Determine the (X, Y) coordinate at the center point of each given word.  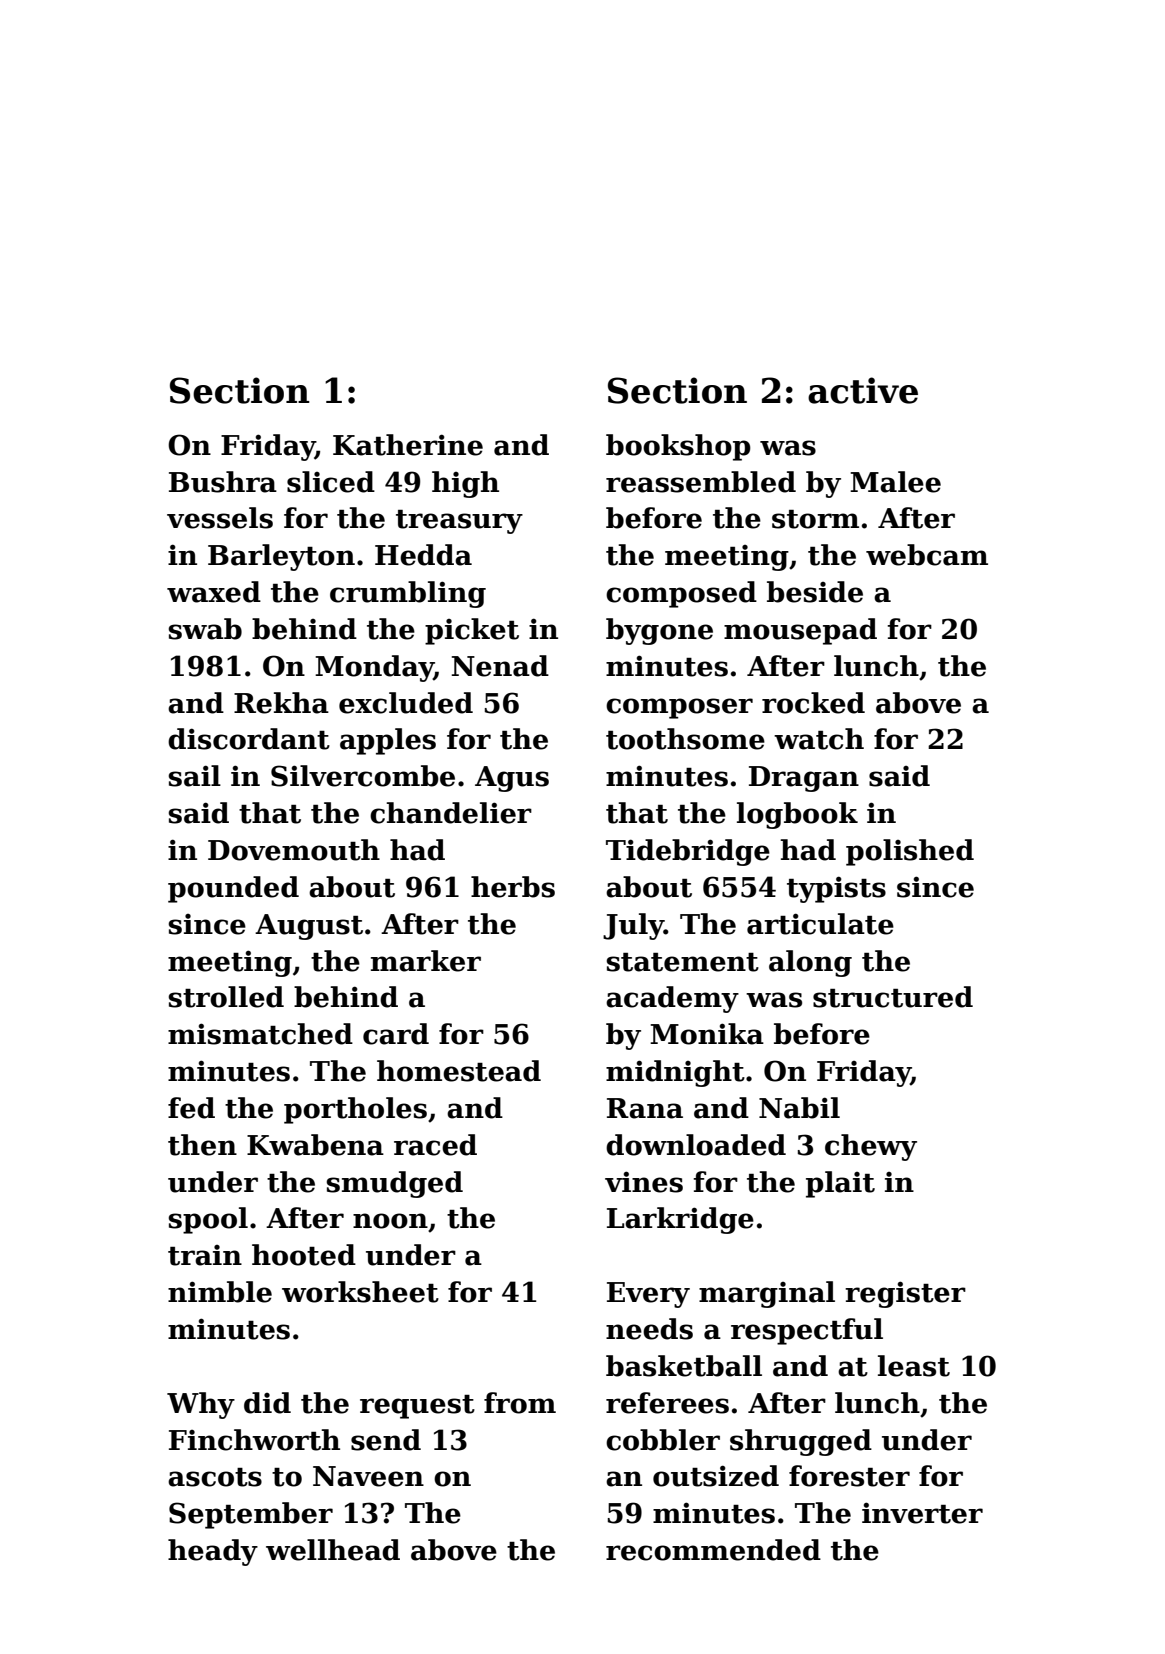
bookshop (678, 447)
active (863, 390)
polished (910, 852)
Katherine (408, 445)
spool (208, 1220)
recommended (713, 1550)
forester (849, 1476)
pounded (233, 889)
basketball (684, 1366)
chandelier (451, 813)
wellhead (333, 1550)
